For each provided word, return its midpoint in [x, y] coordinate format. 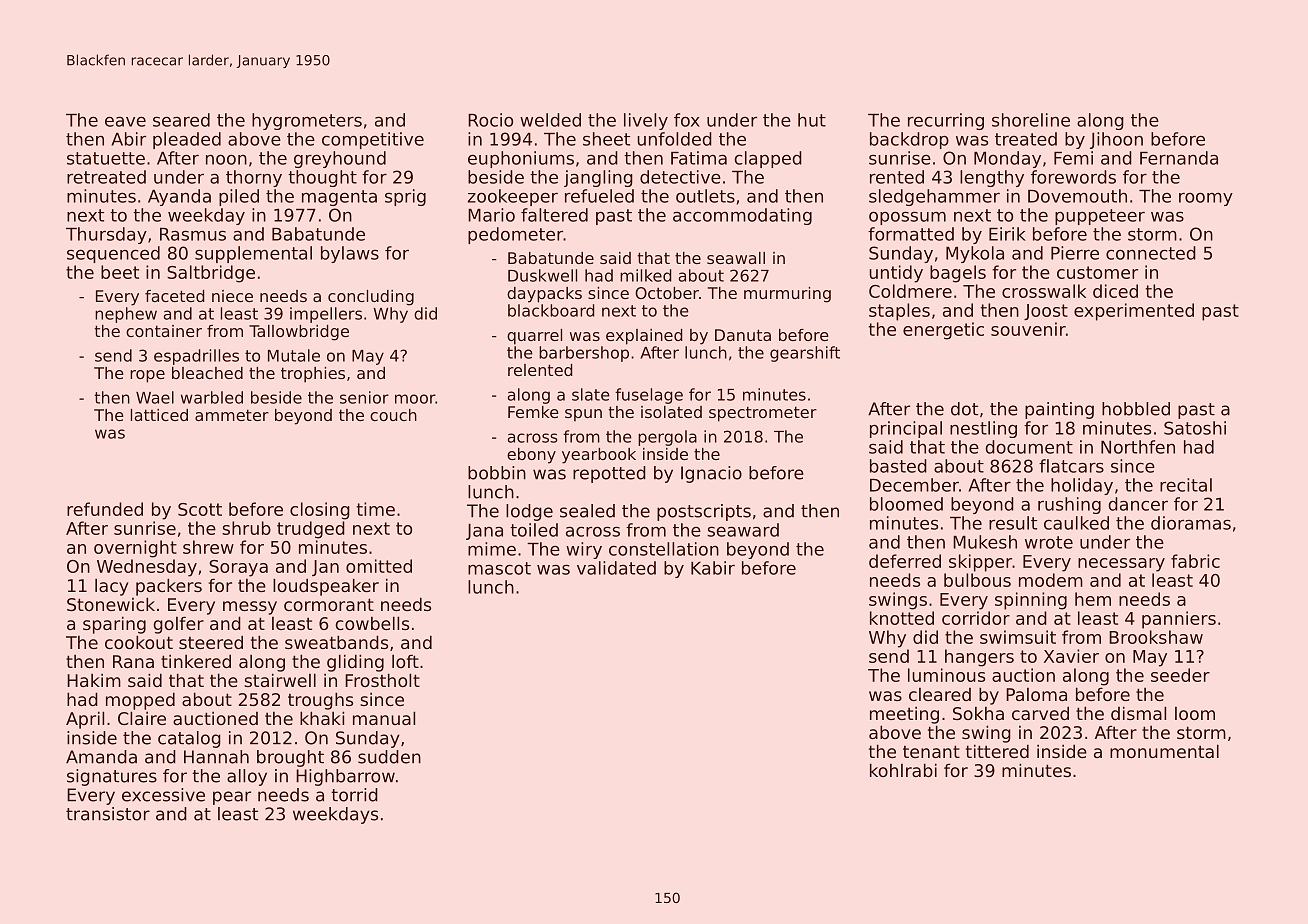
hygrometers [307, 121]
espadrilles [196, 357]
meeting [904, 715]
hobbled [1136, 409]
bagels [958, 274]
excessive [163, 795]
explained [644, 337]
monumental [1164, 751]
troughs [320, 701]
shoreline [1031, 120]
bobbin [497, 473]
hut [812, 120]
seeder [1180, 675]
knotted [902, 618]
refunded [105, 509]
